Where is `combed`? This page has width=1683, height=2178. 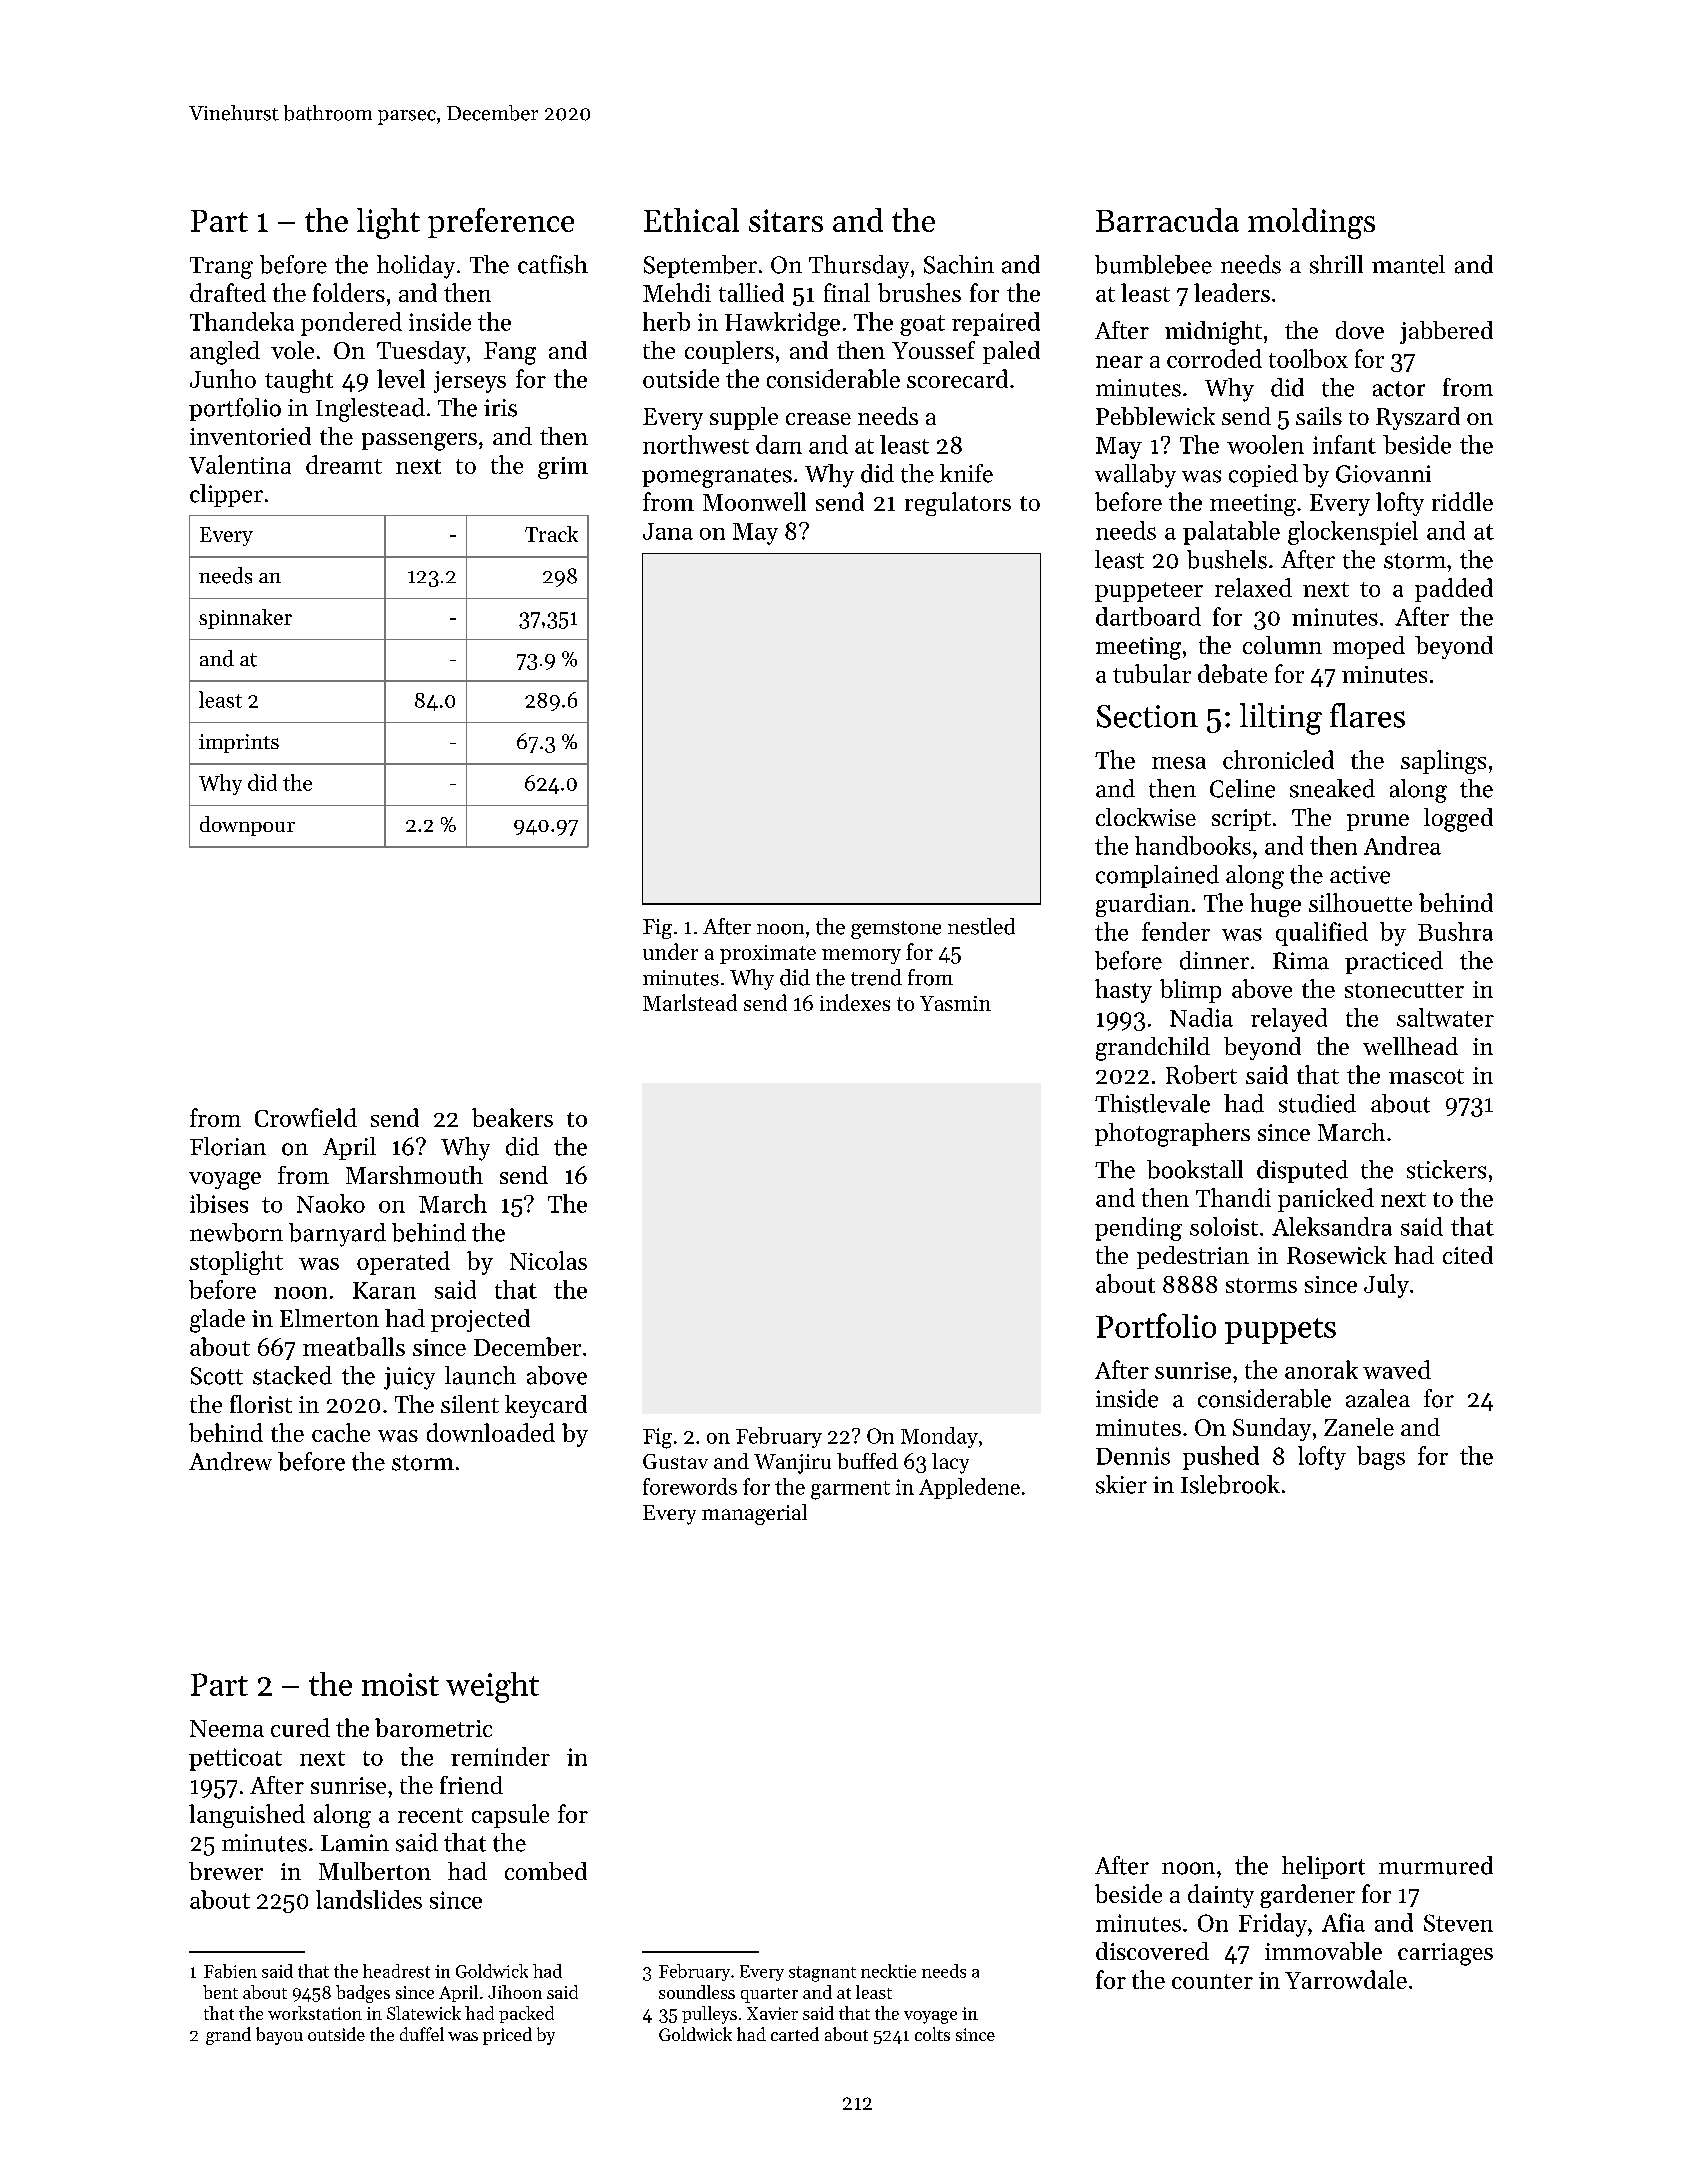
combed is located at coordinates (546, 1871).
